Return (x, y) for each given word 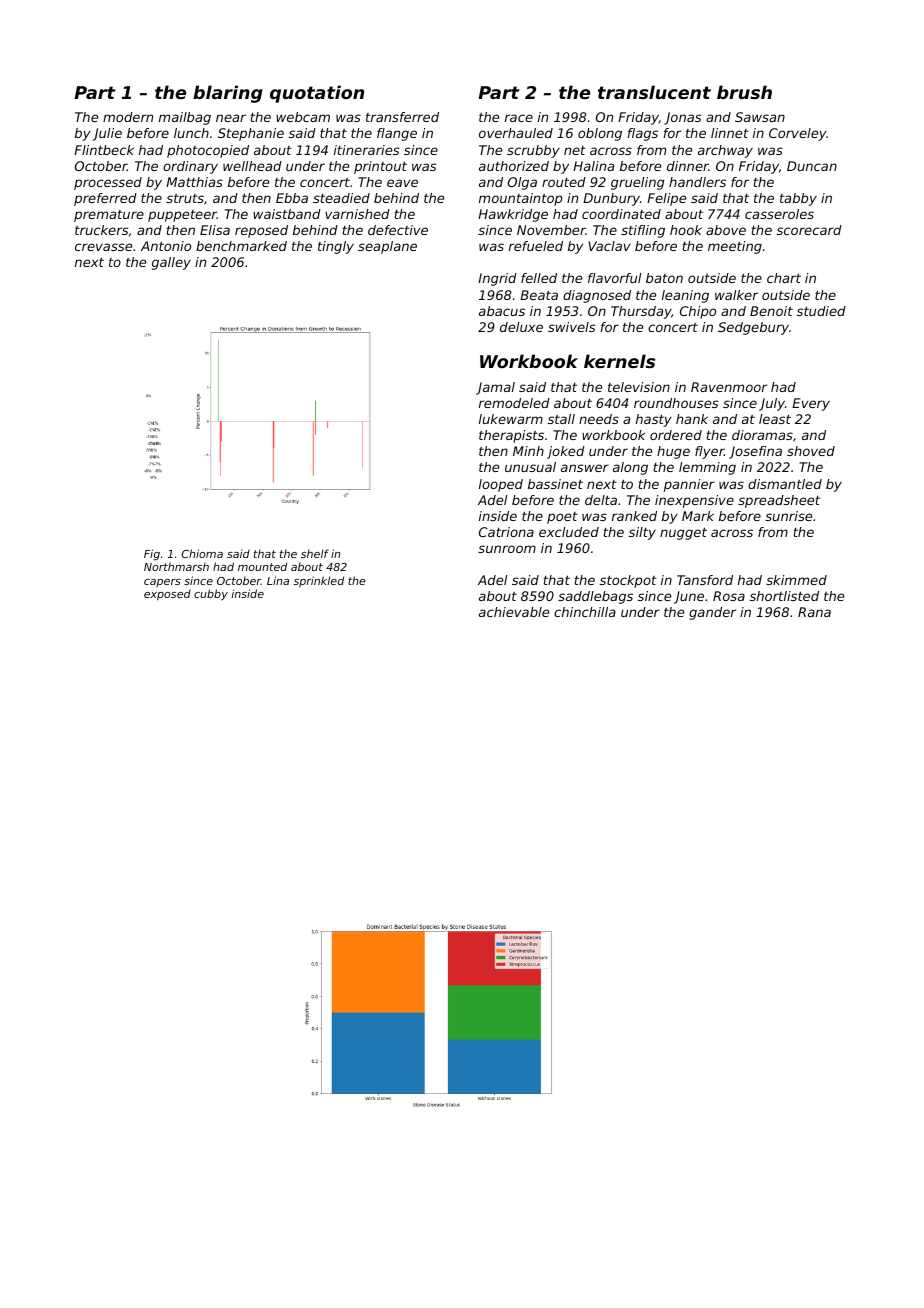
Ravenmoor (729, 387)
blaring (228, 94)
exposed (167, 595)
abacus (502, 311)
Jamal (495, 388)
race (519, 118)
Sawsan (760, 117)
